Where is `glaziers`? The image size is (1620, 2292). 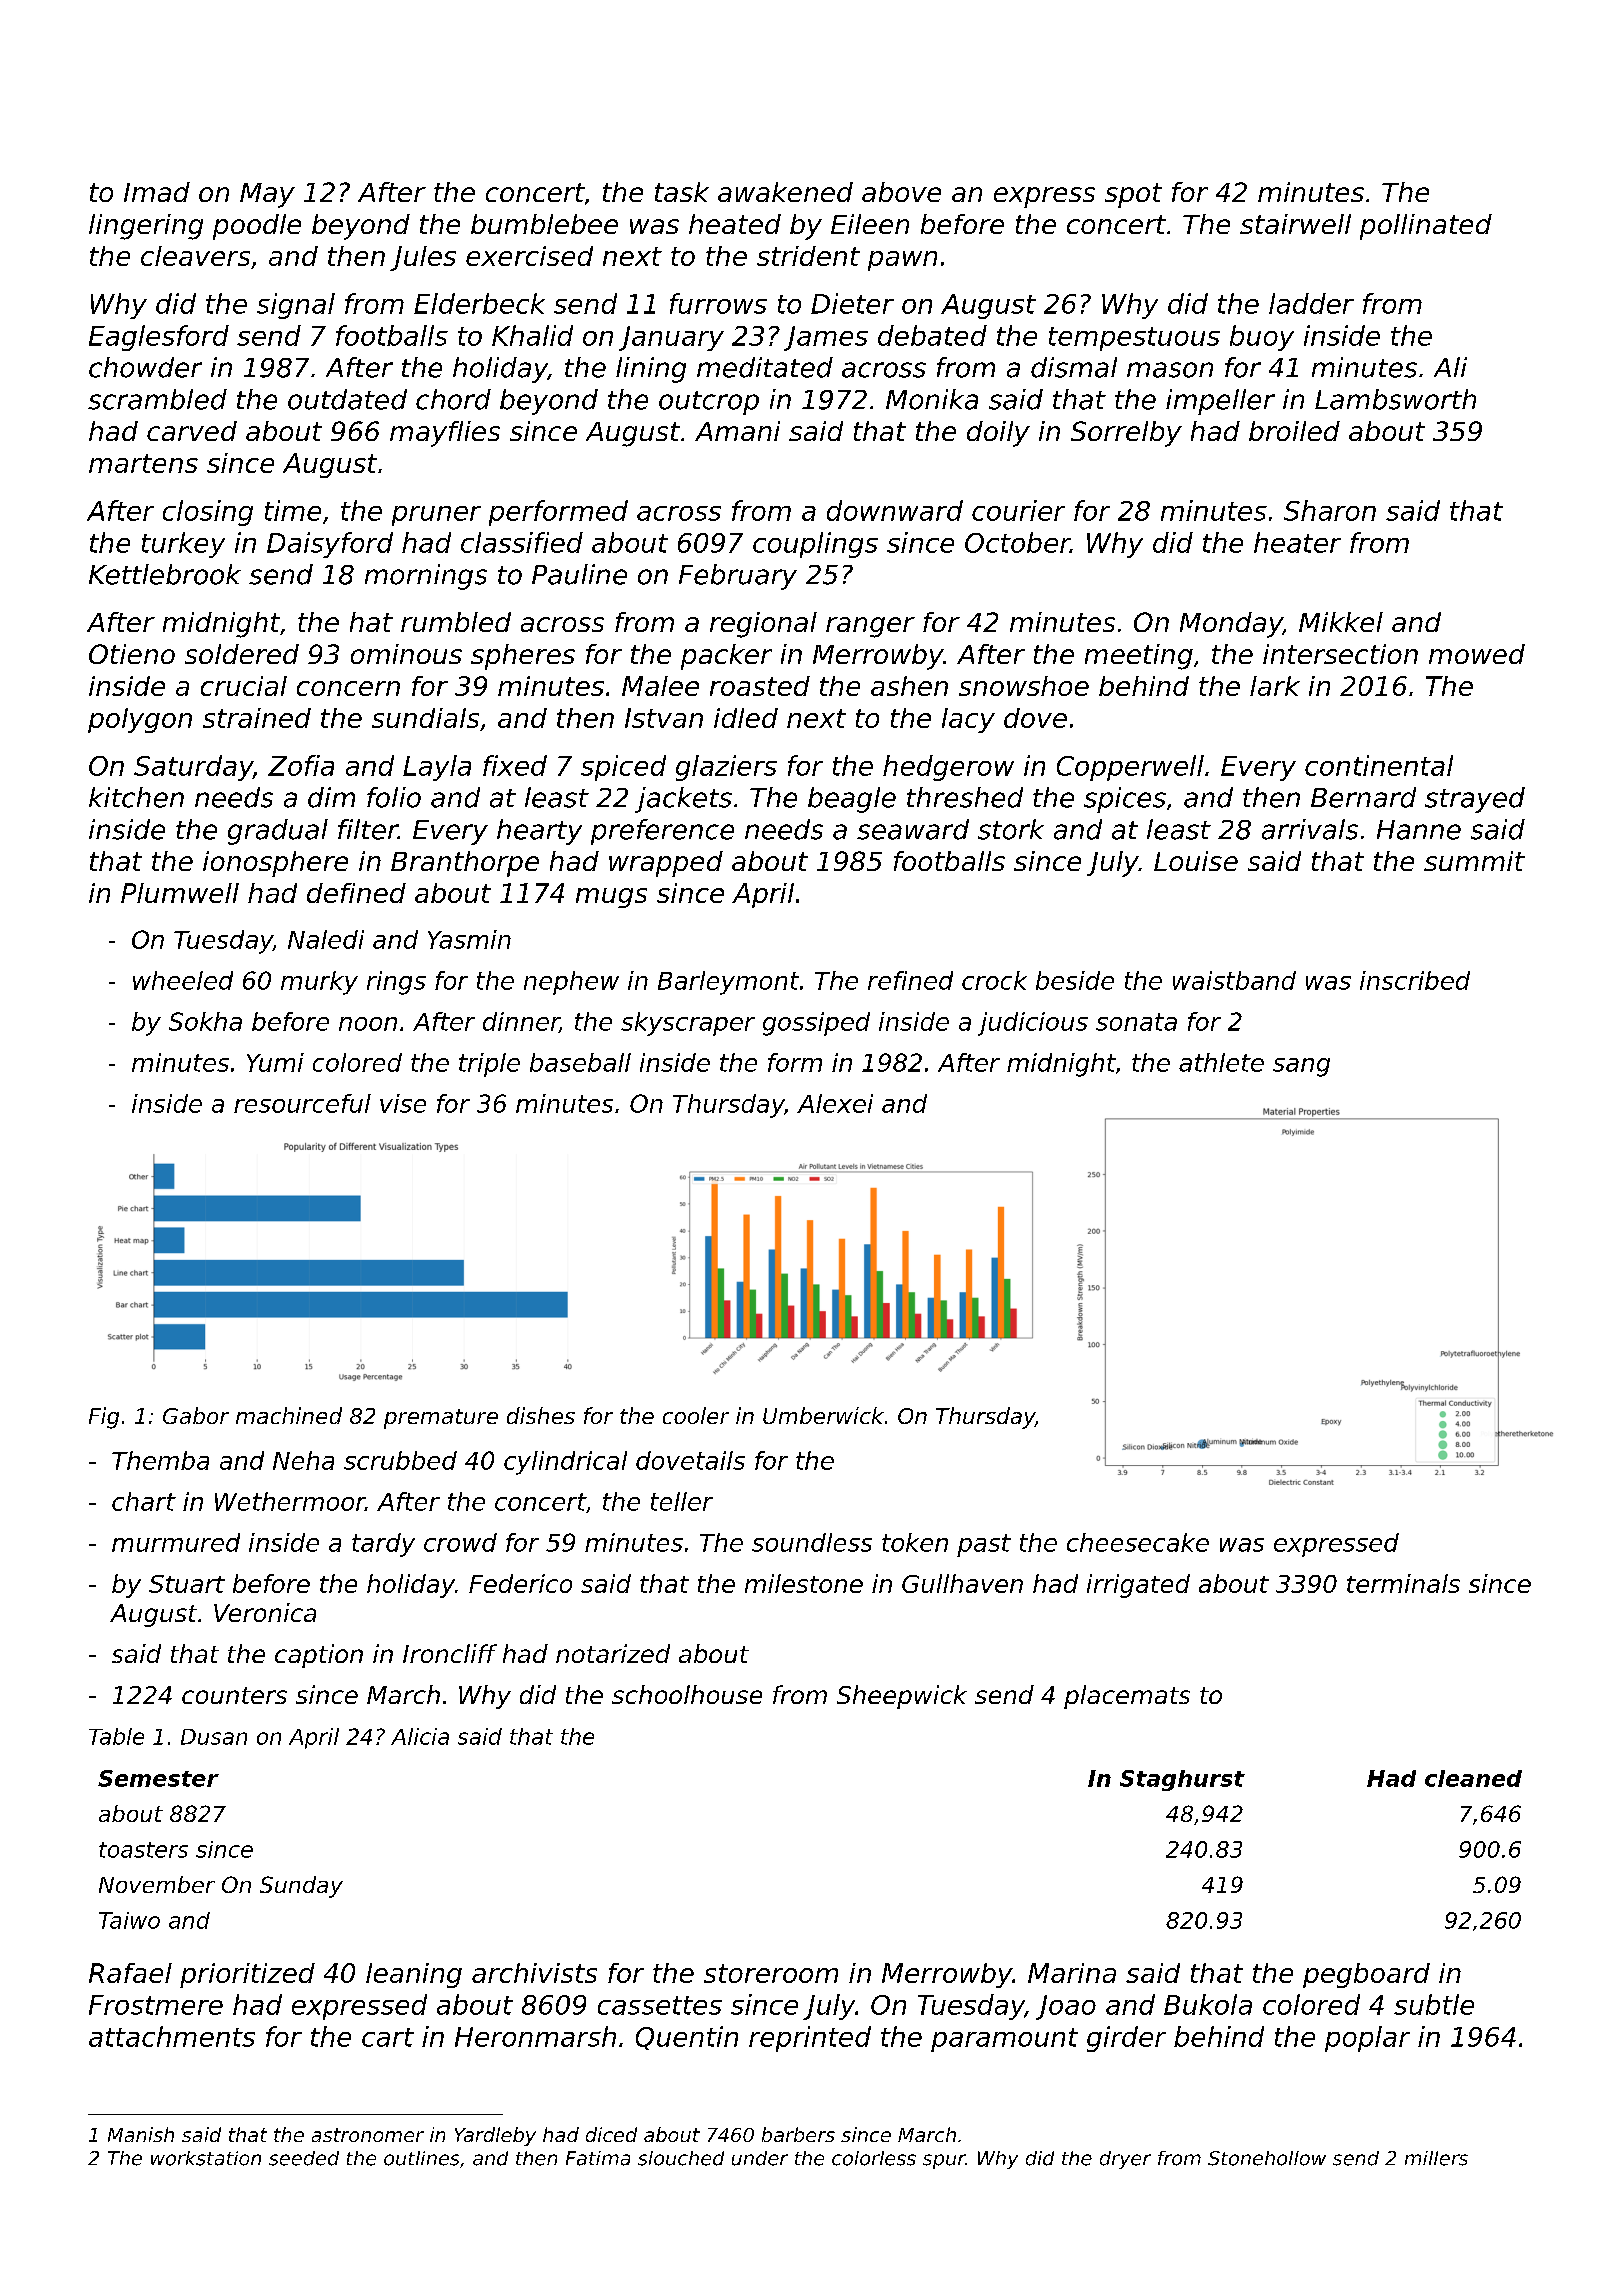 glaziers is located at coordinates (726, 768).
